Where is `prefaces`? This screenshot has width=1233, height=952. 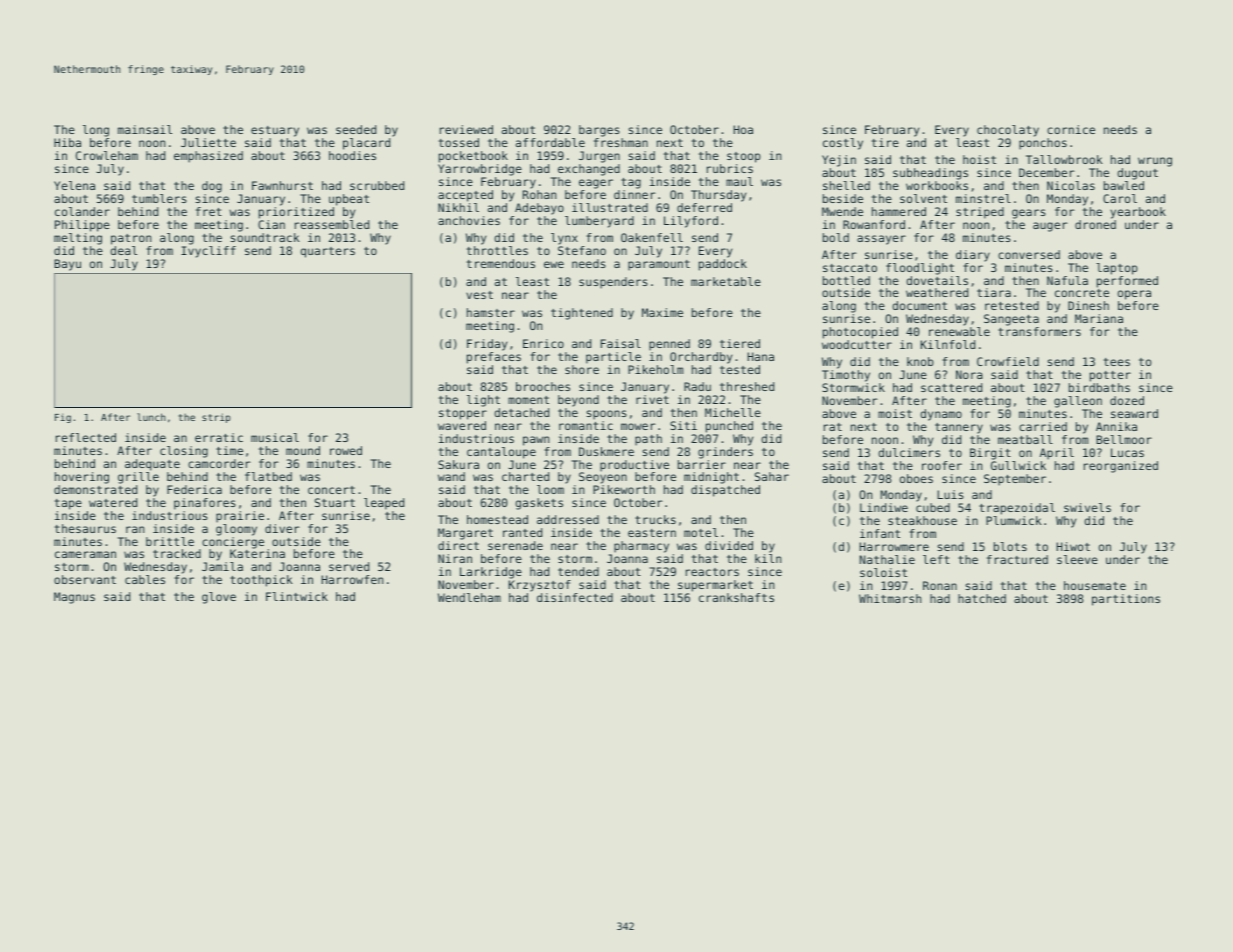 prefaces is located at coordinates (494, 358).
